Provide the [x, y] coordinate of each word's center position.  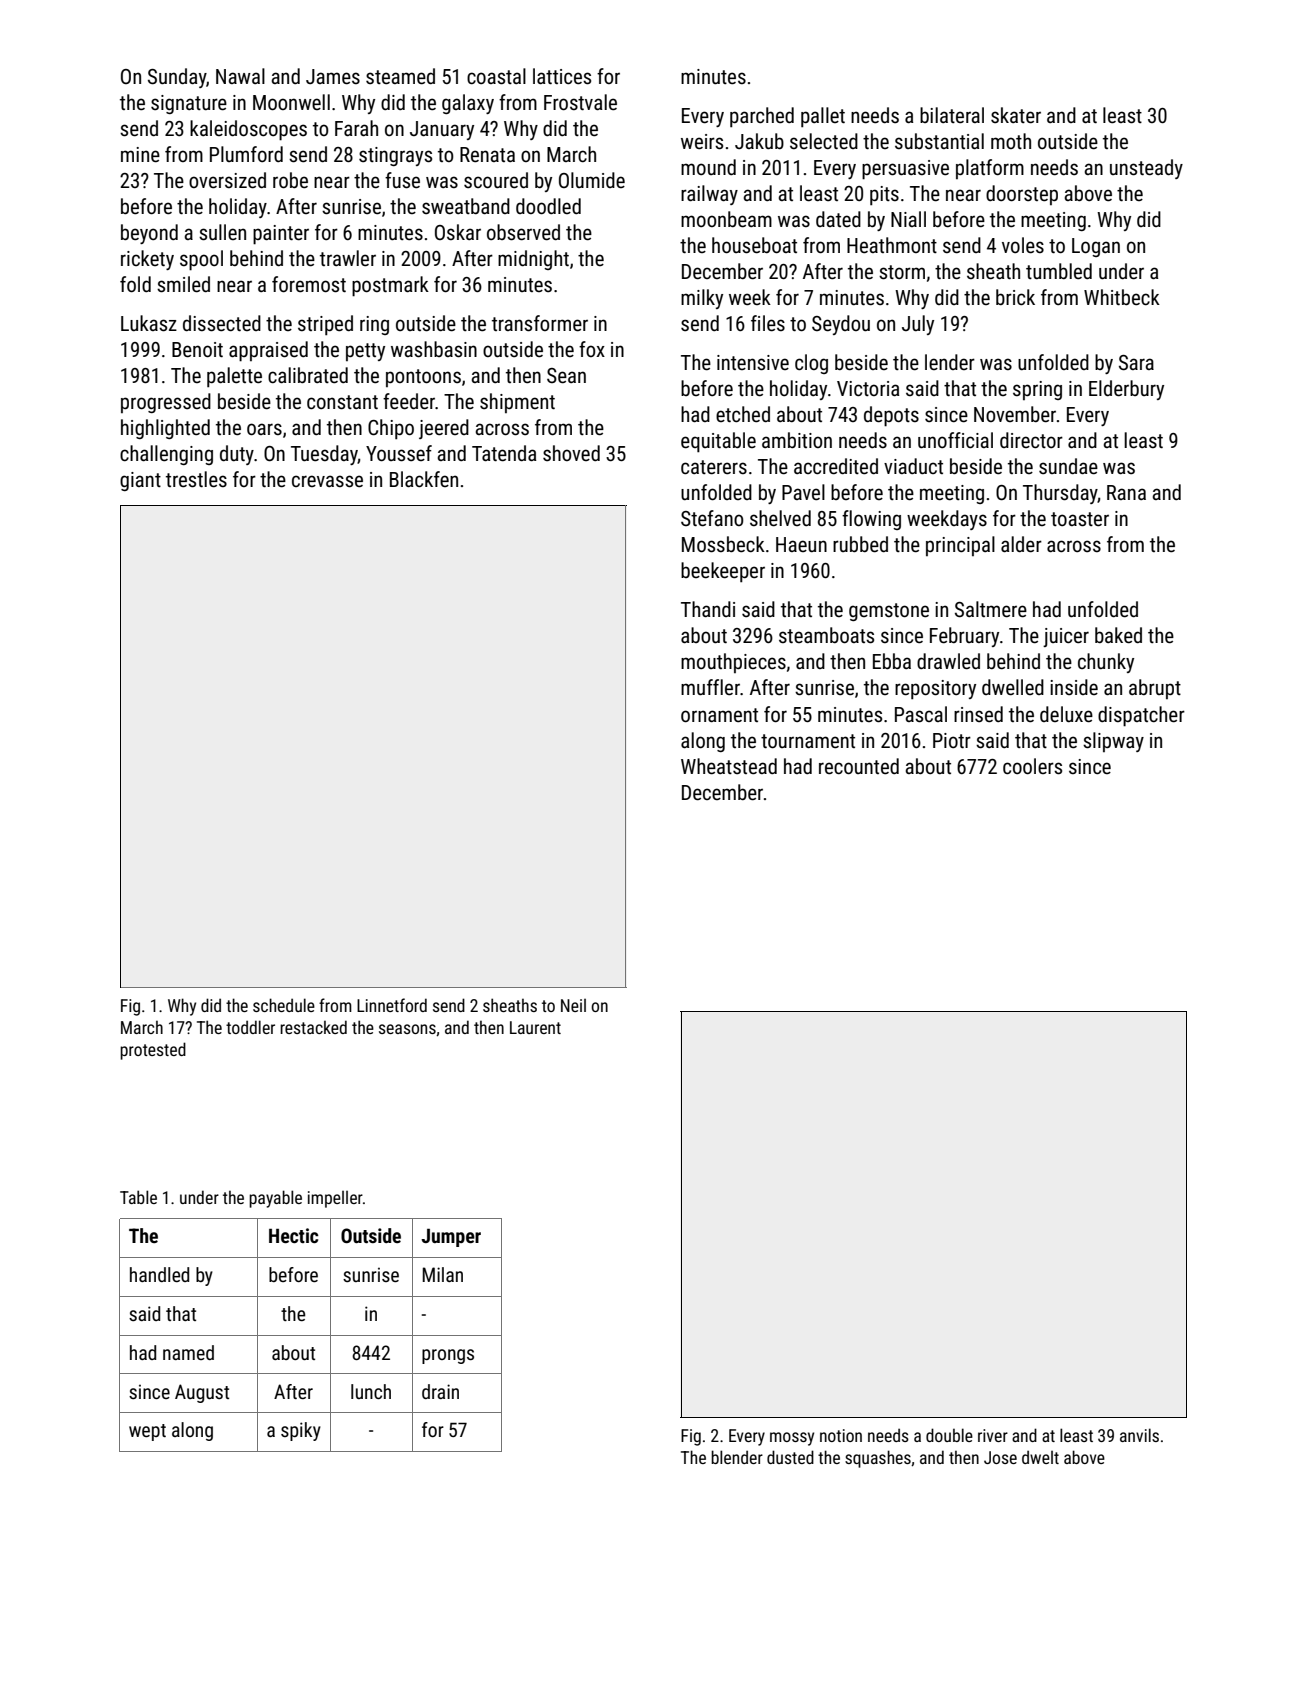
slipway [1113, 742]
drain [440, 1391]
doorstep [1022, 195]
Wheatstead [729, 766]
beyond [149, 234]
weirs [702, 142]
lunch [371, 1391]
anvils [1139, 1435]
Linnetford [392, 1005]
